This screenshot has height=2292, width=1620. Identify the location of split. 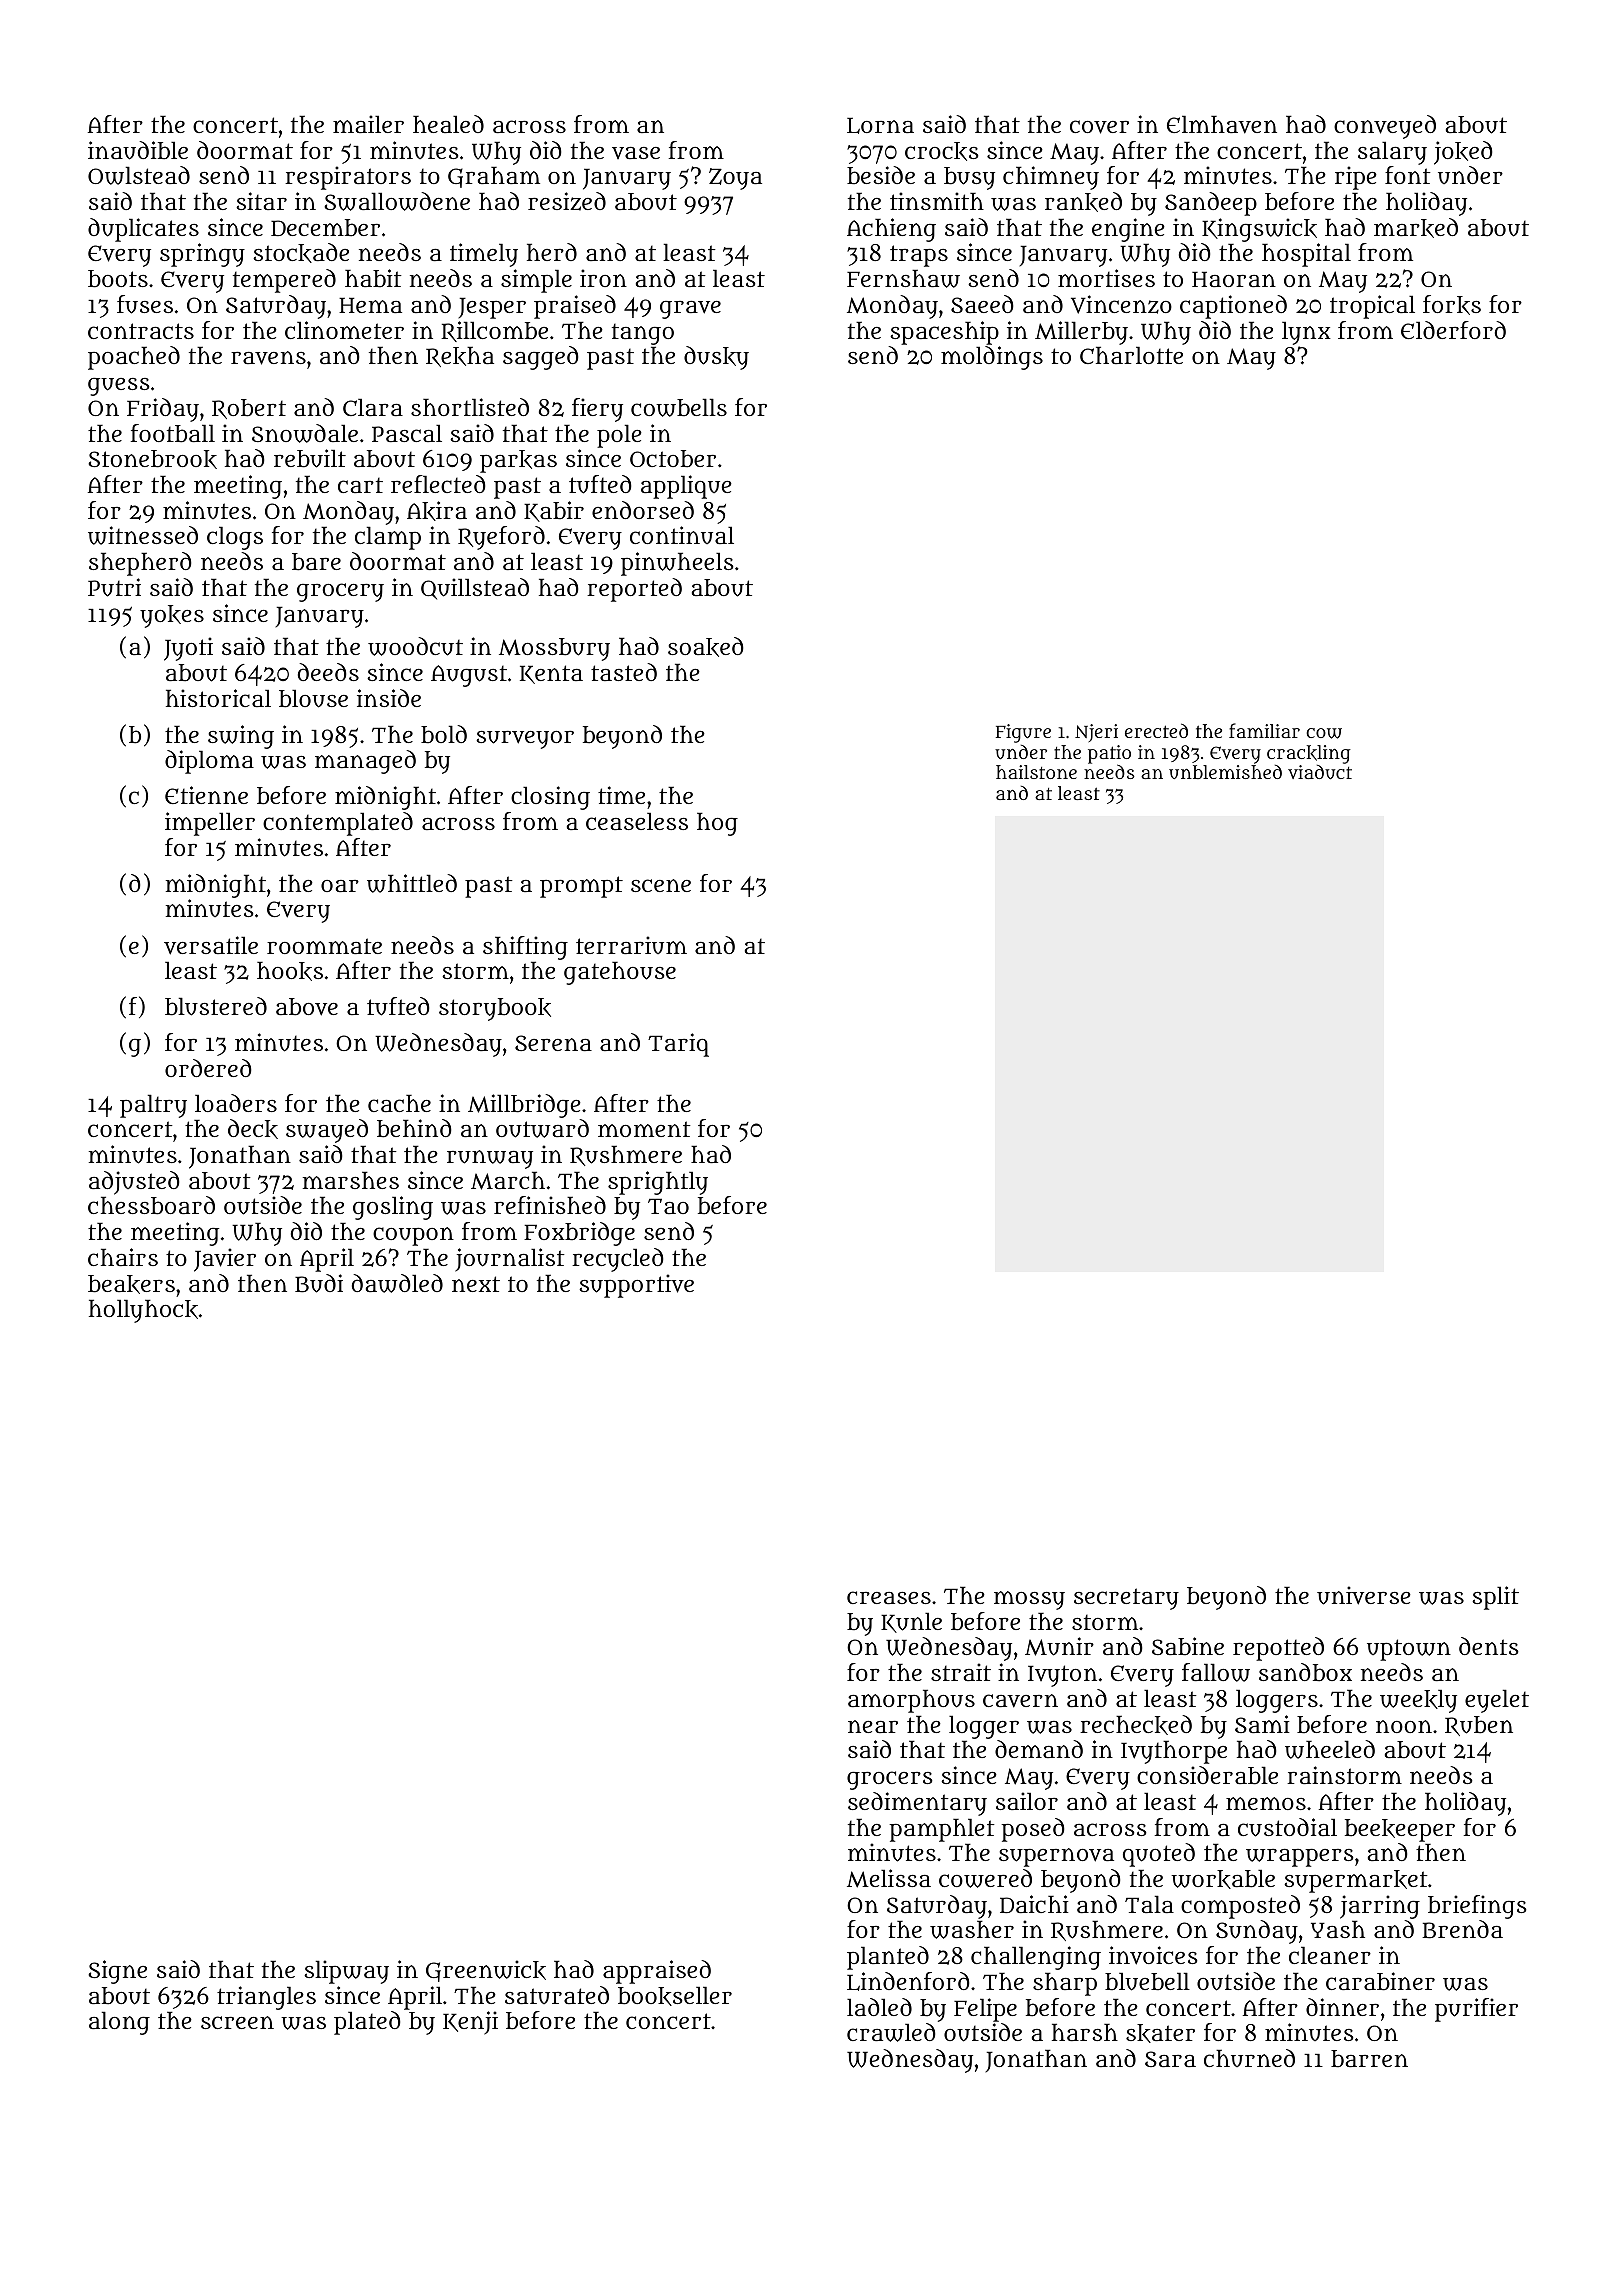
(1495, 1598).
